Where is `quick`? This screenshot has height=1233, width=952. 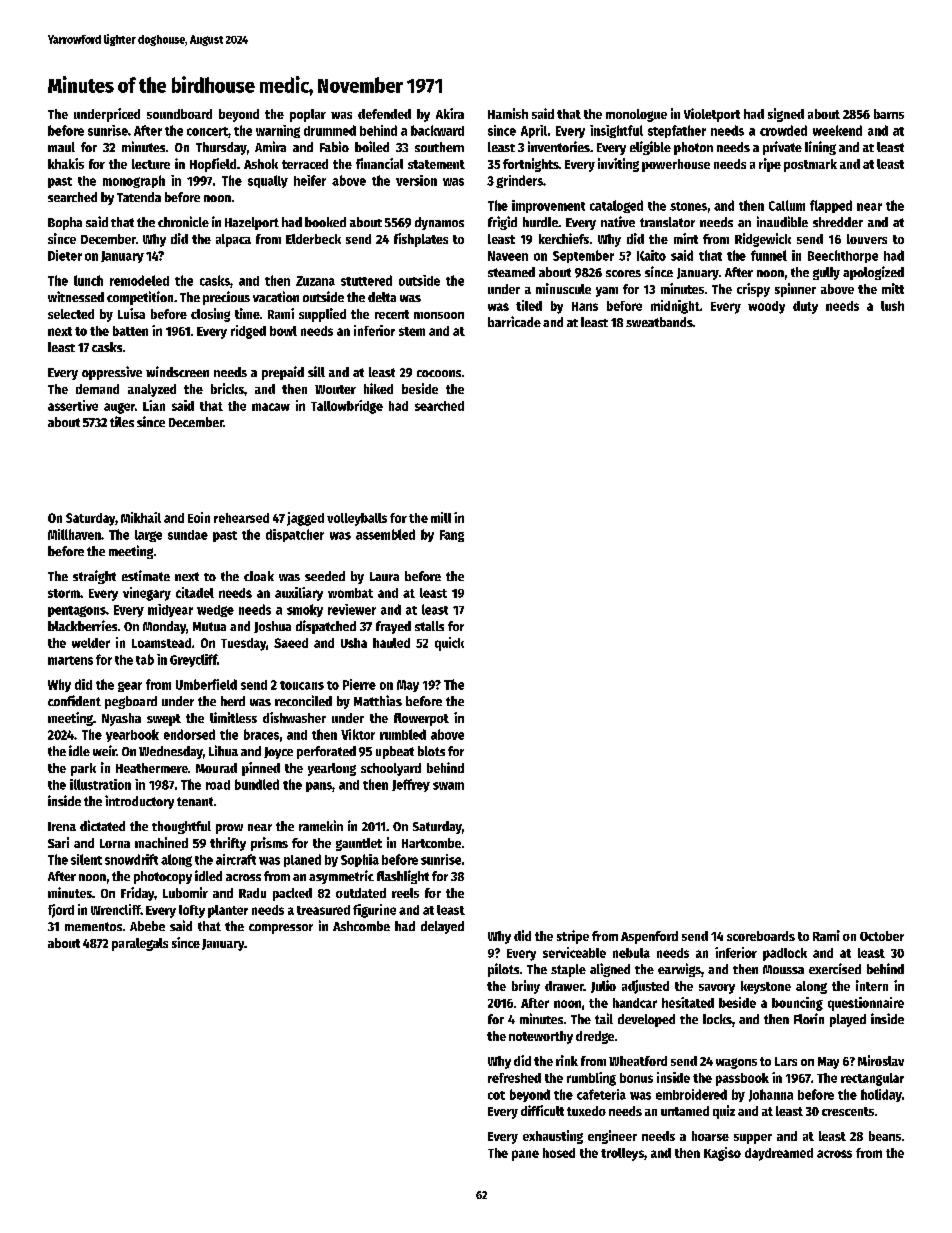 quick is located at coordinates (449, 644).
